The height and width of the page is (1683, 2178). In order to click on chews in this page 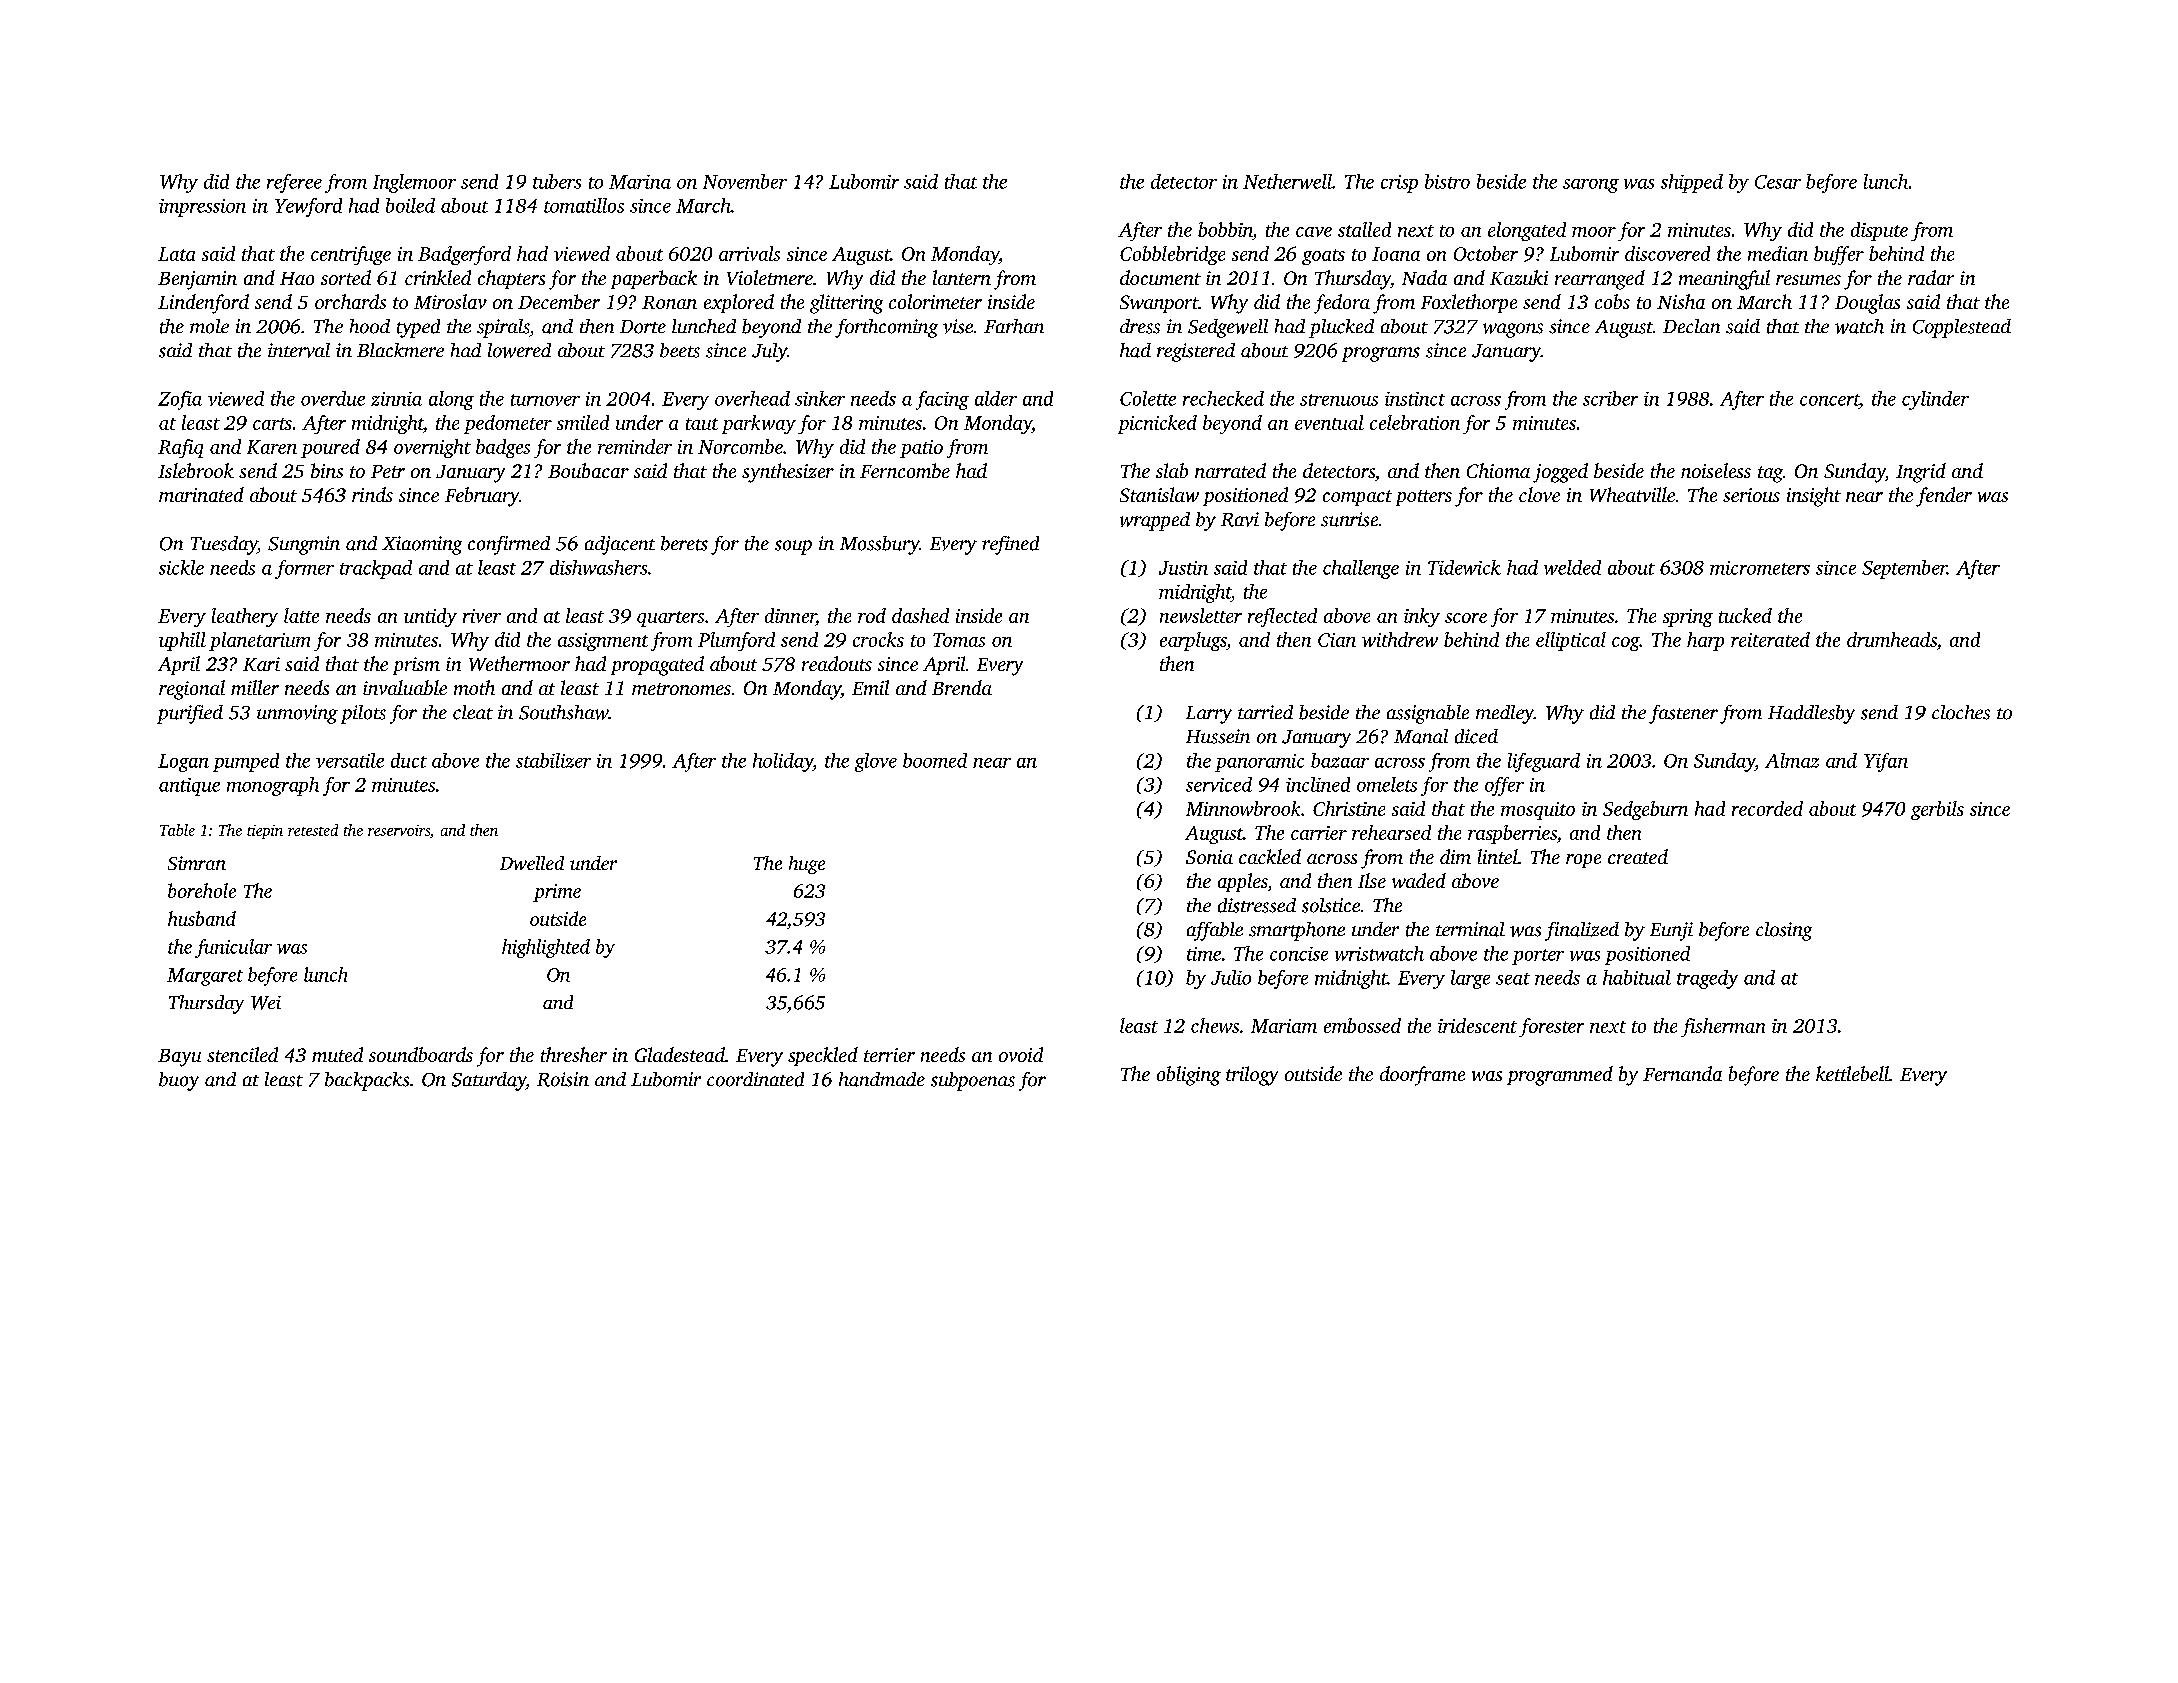, I will do `click(1215, 1025)`.
